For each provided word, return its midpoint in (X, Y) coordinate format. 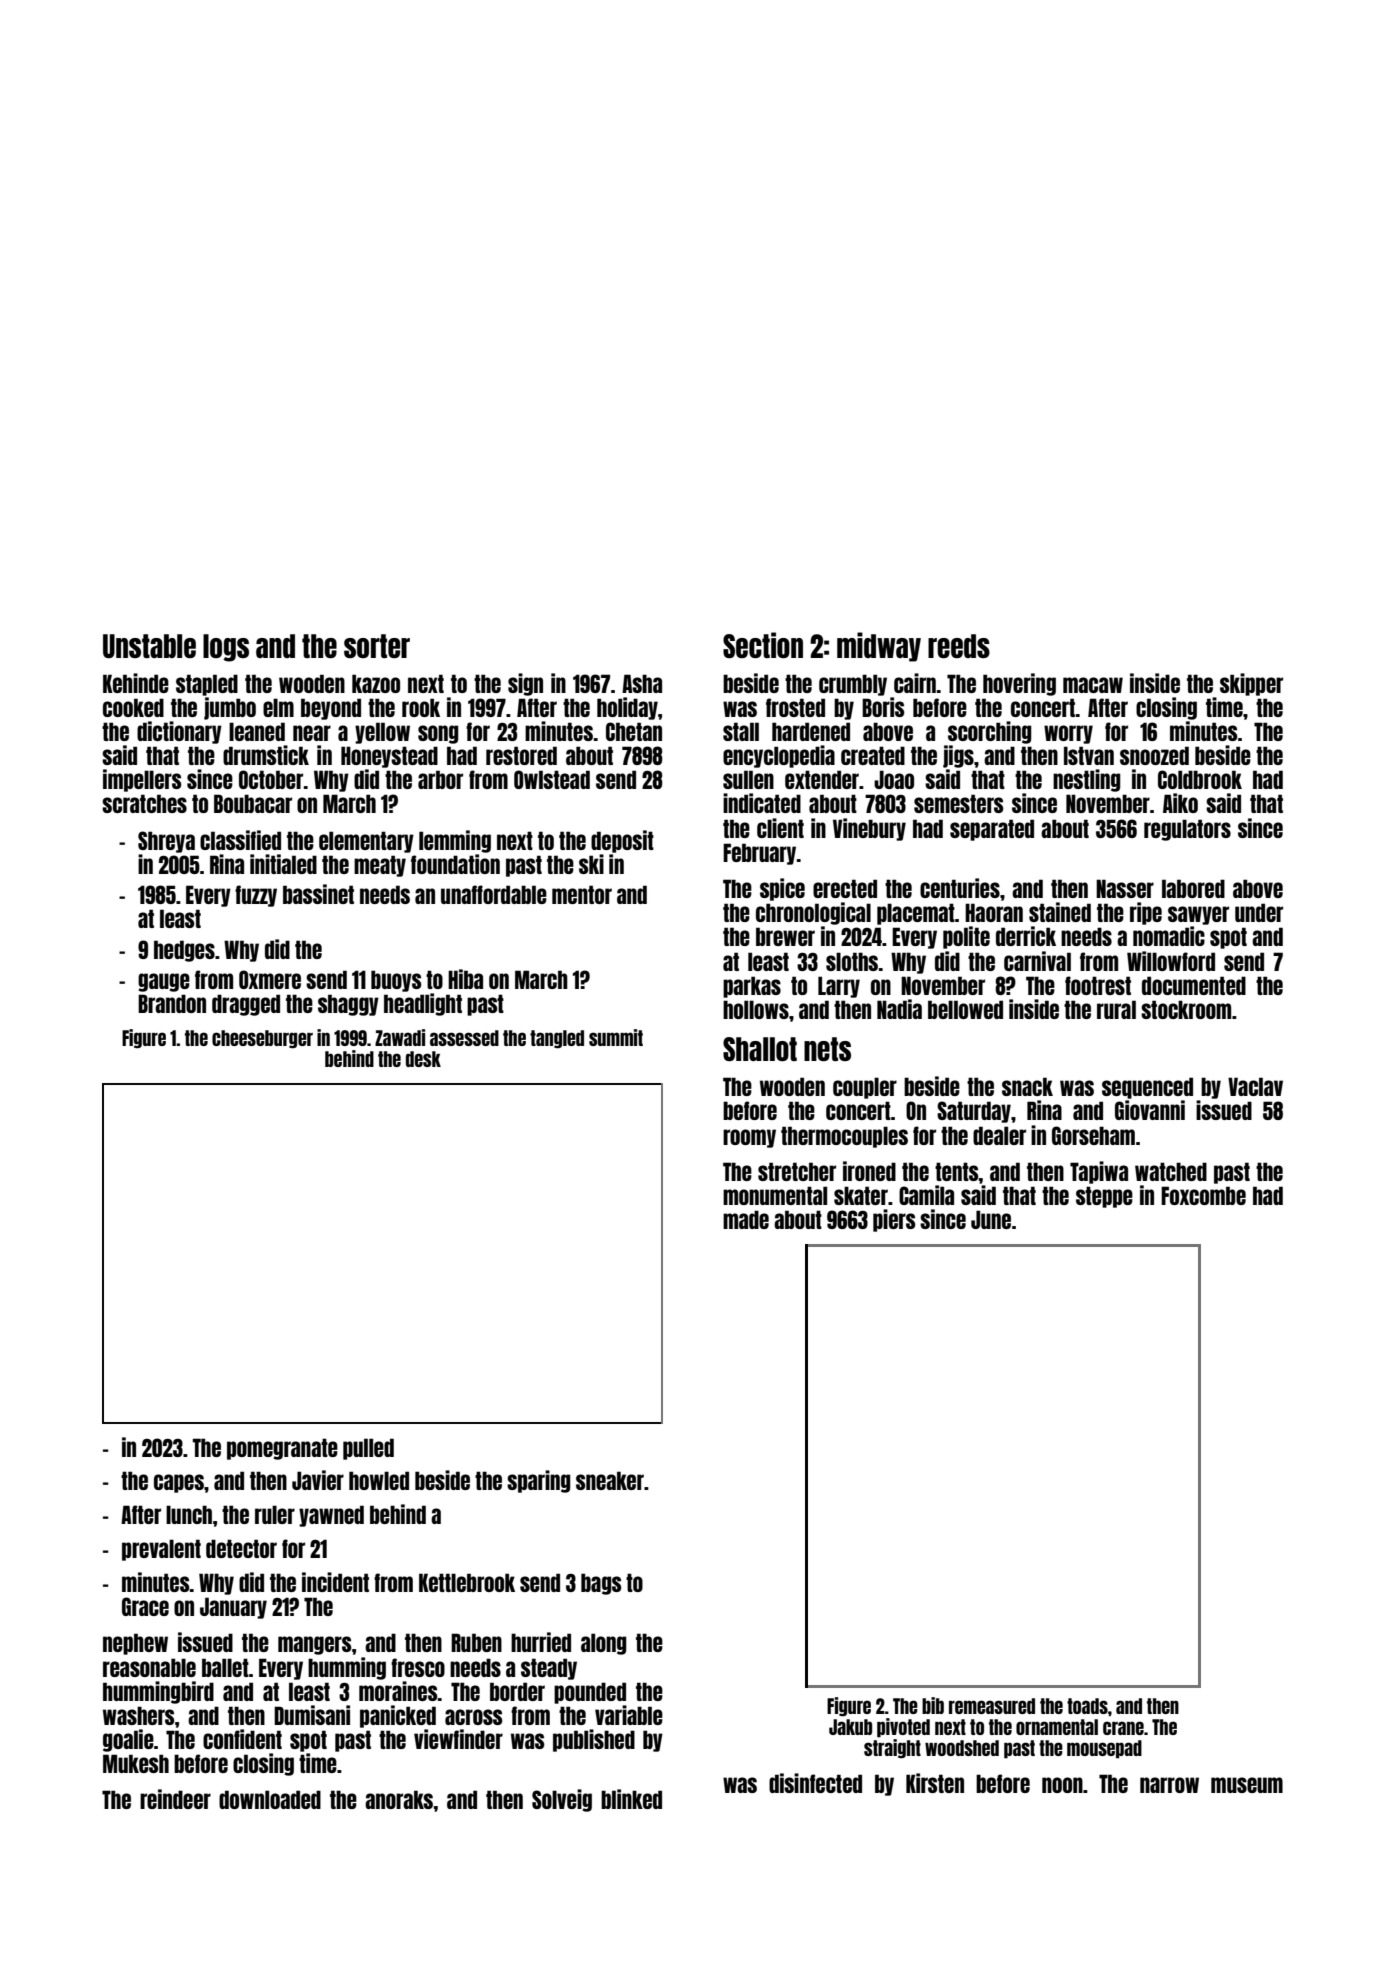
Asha (642, 683)
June (991, 1219)
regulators (1187, 830)
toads (1087, 1706)
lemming (455, 841)
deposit (622, 841)
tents (957, 1171)
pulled (368, 1449)
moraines (398, 1691)
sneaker (610, 1480)
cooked (133, 707)
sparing (538, 1481)
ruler (275, 1514)
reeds (959, 646)
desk (423, 1059)
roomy (749, 1138)
